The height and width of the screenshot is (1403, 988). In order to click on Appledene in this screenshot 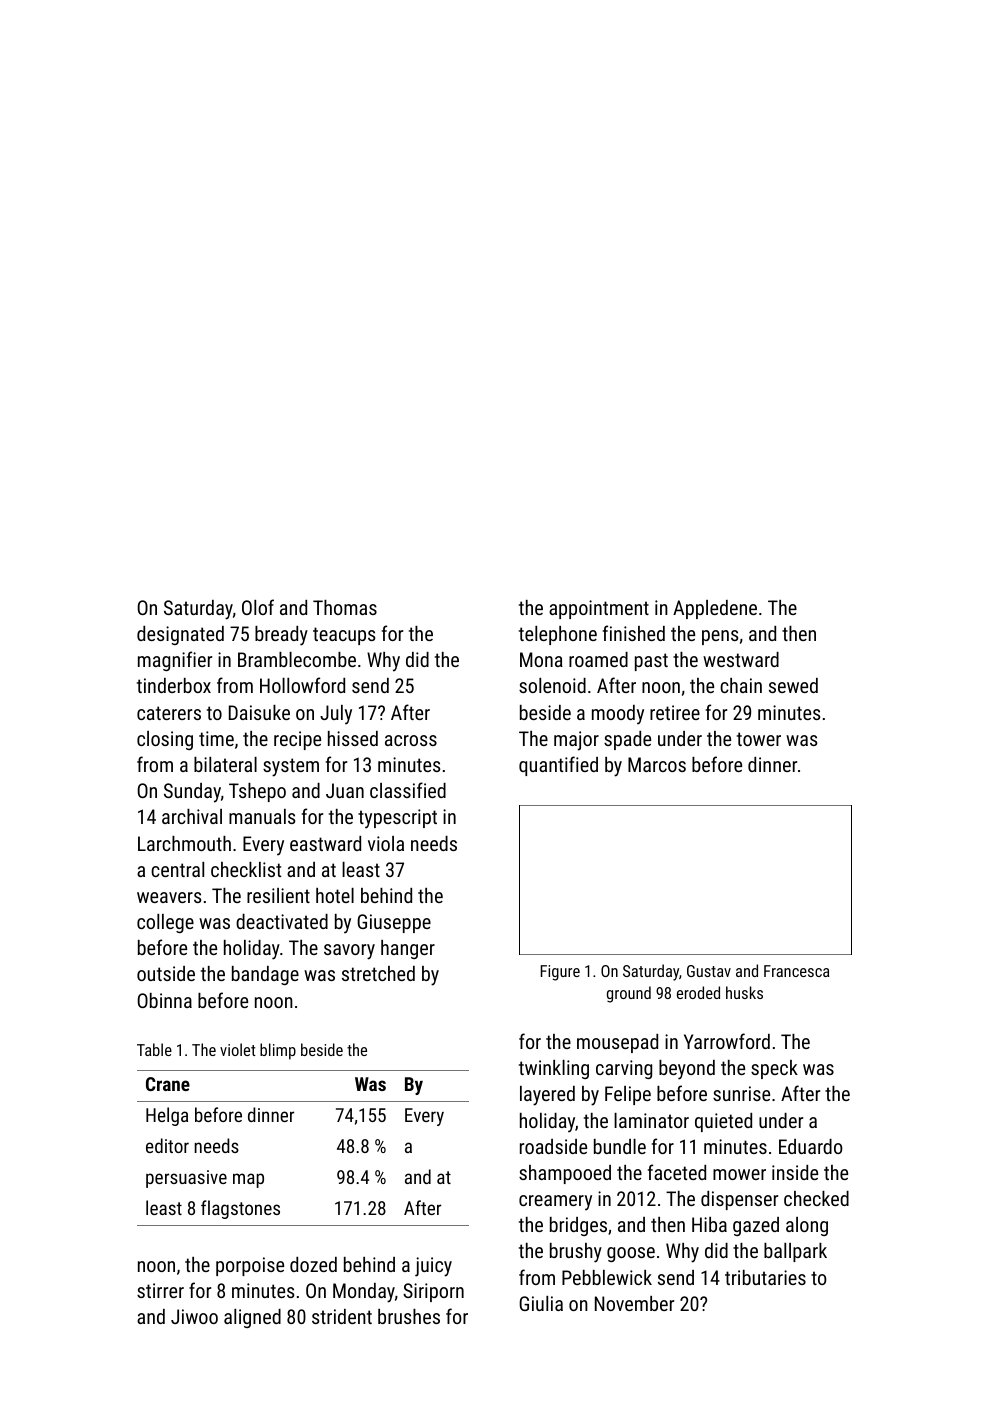, I will do `click(715, 609)`.
